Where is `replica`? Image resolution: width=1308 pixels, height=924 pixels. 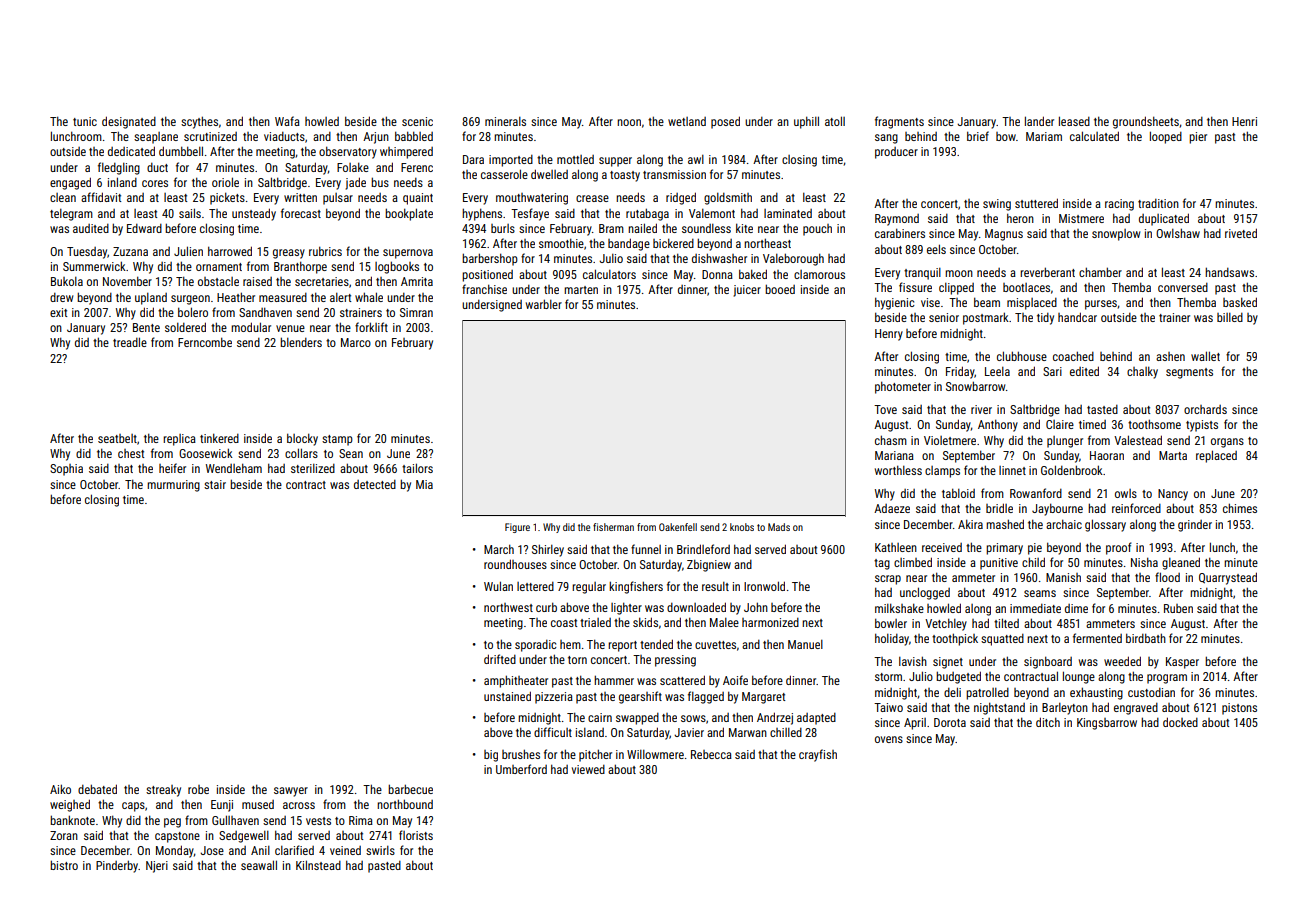 replica is located at coordinates (179, 440).
